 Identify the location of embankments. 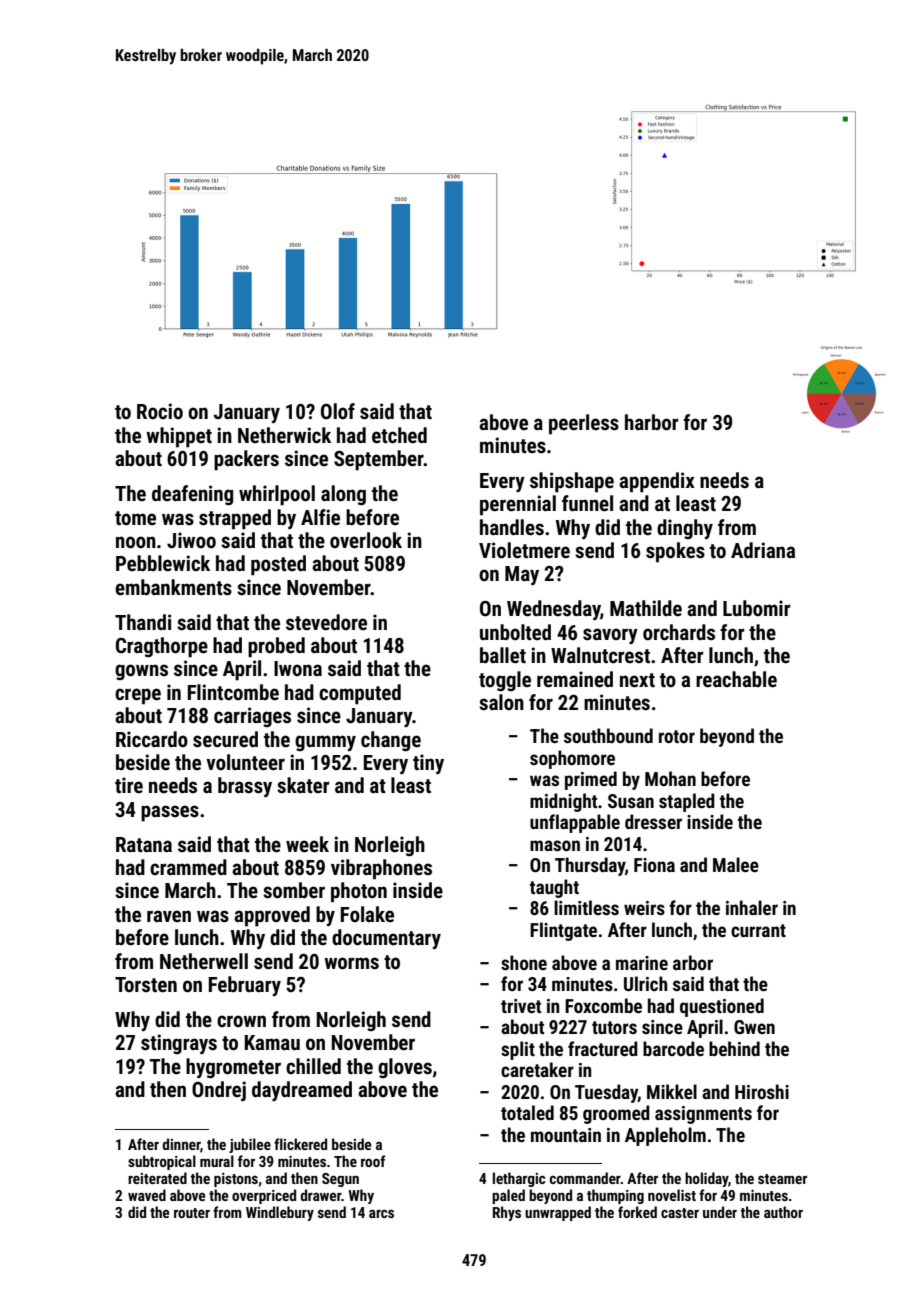
(173, 587).
